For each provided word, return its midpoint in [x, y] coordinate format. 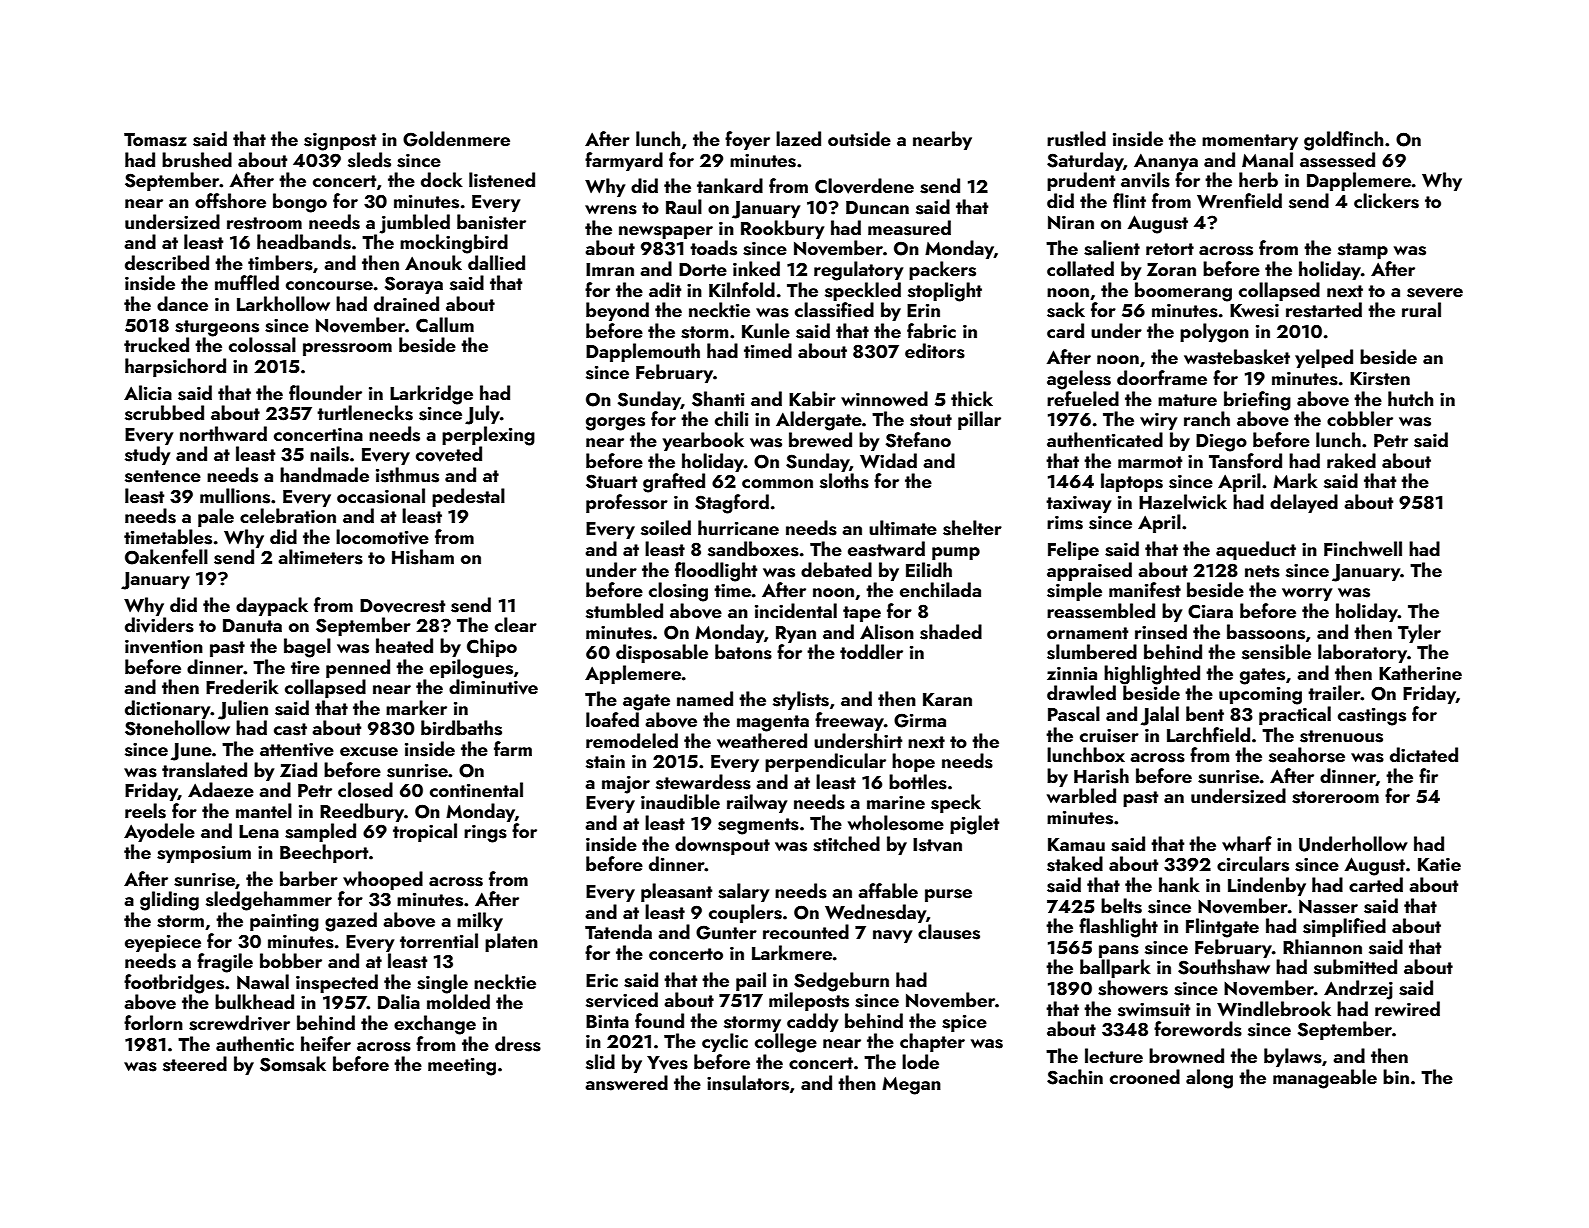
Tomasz [155, 140]
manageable [1325, 1079]
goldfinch [1343, 141]
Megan [911, 1086]
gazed [351, 922]
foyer [747, 140]
